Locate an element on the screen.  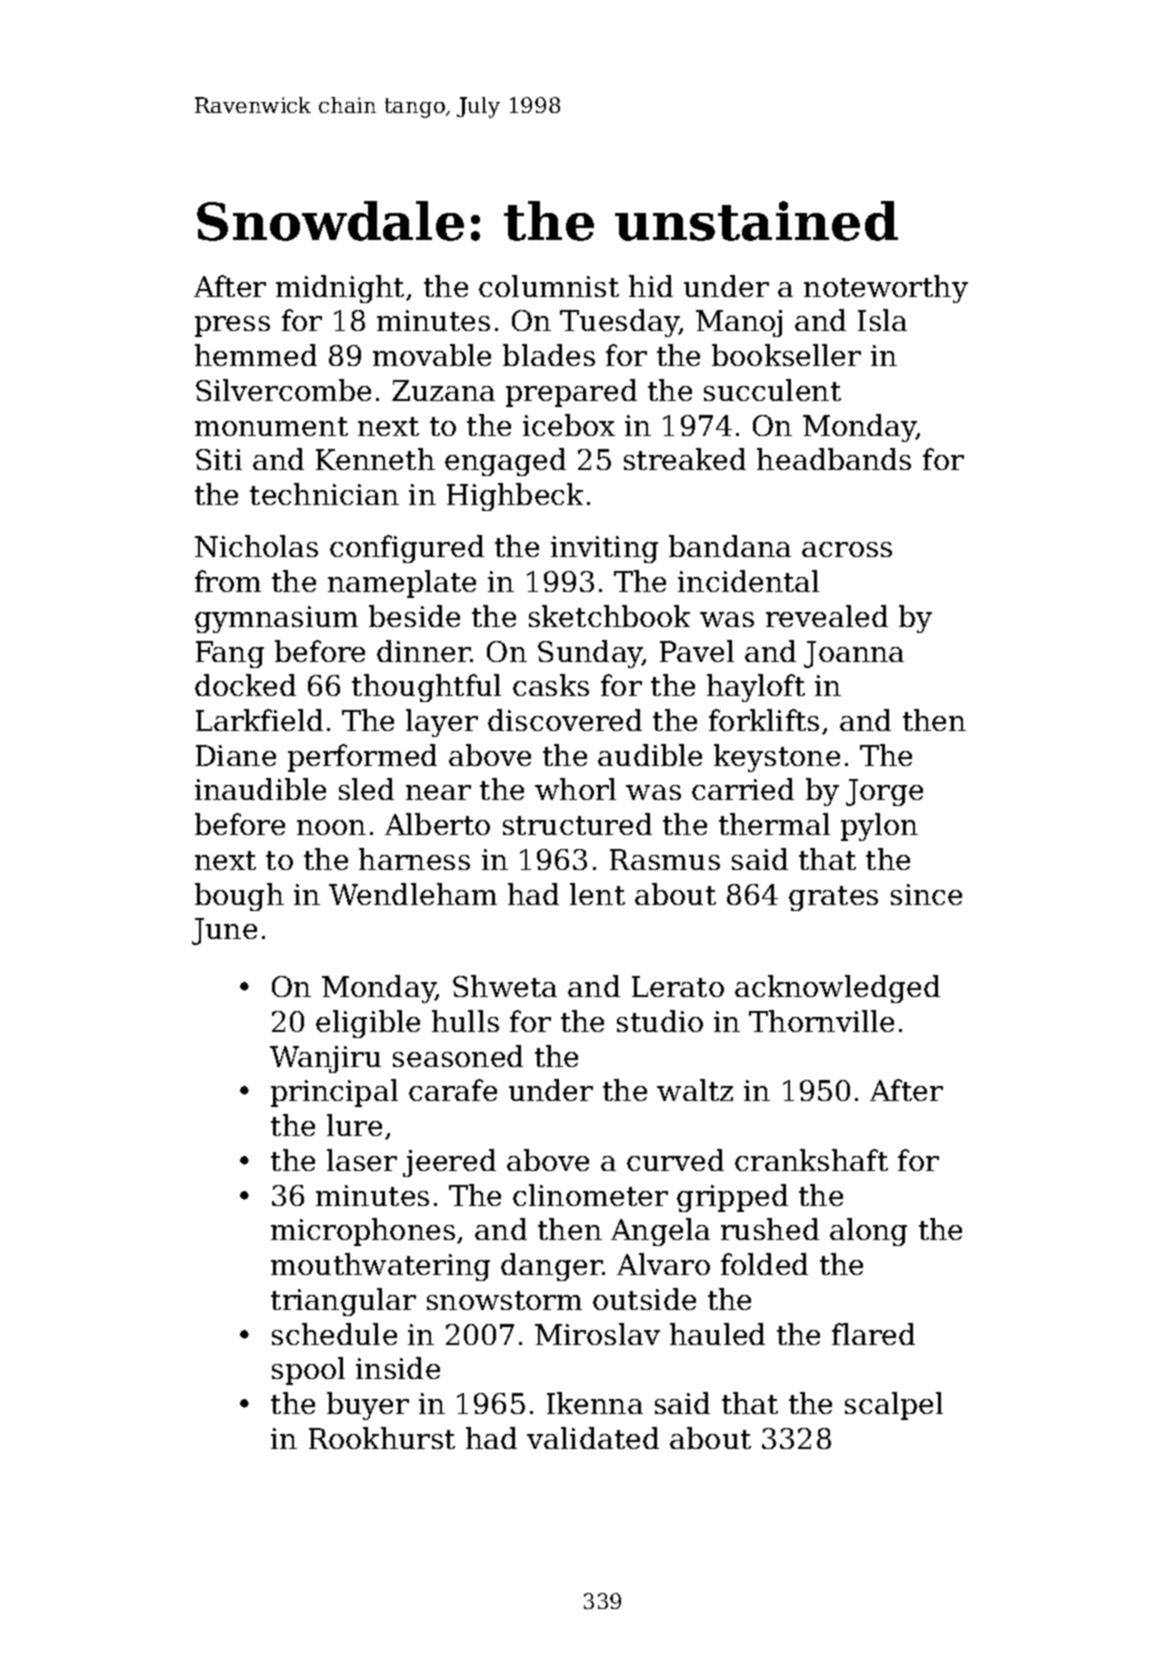
June is located at coordinates (224, 931).
